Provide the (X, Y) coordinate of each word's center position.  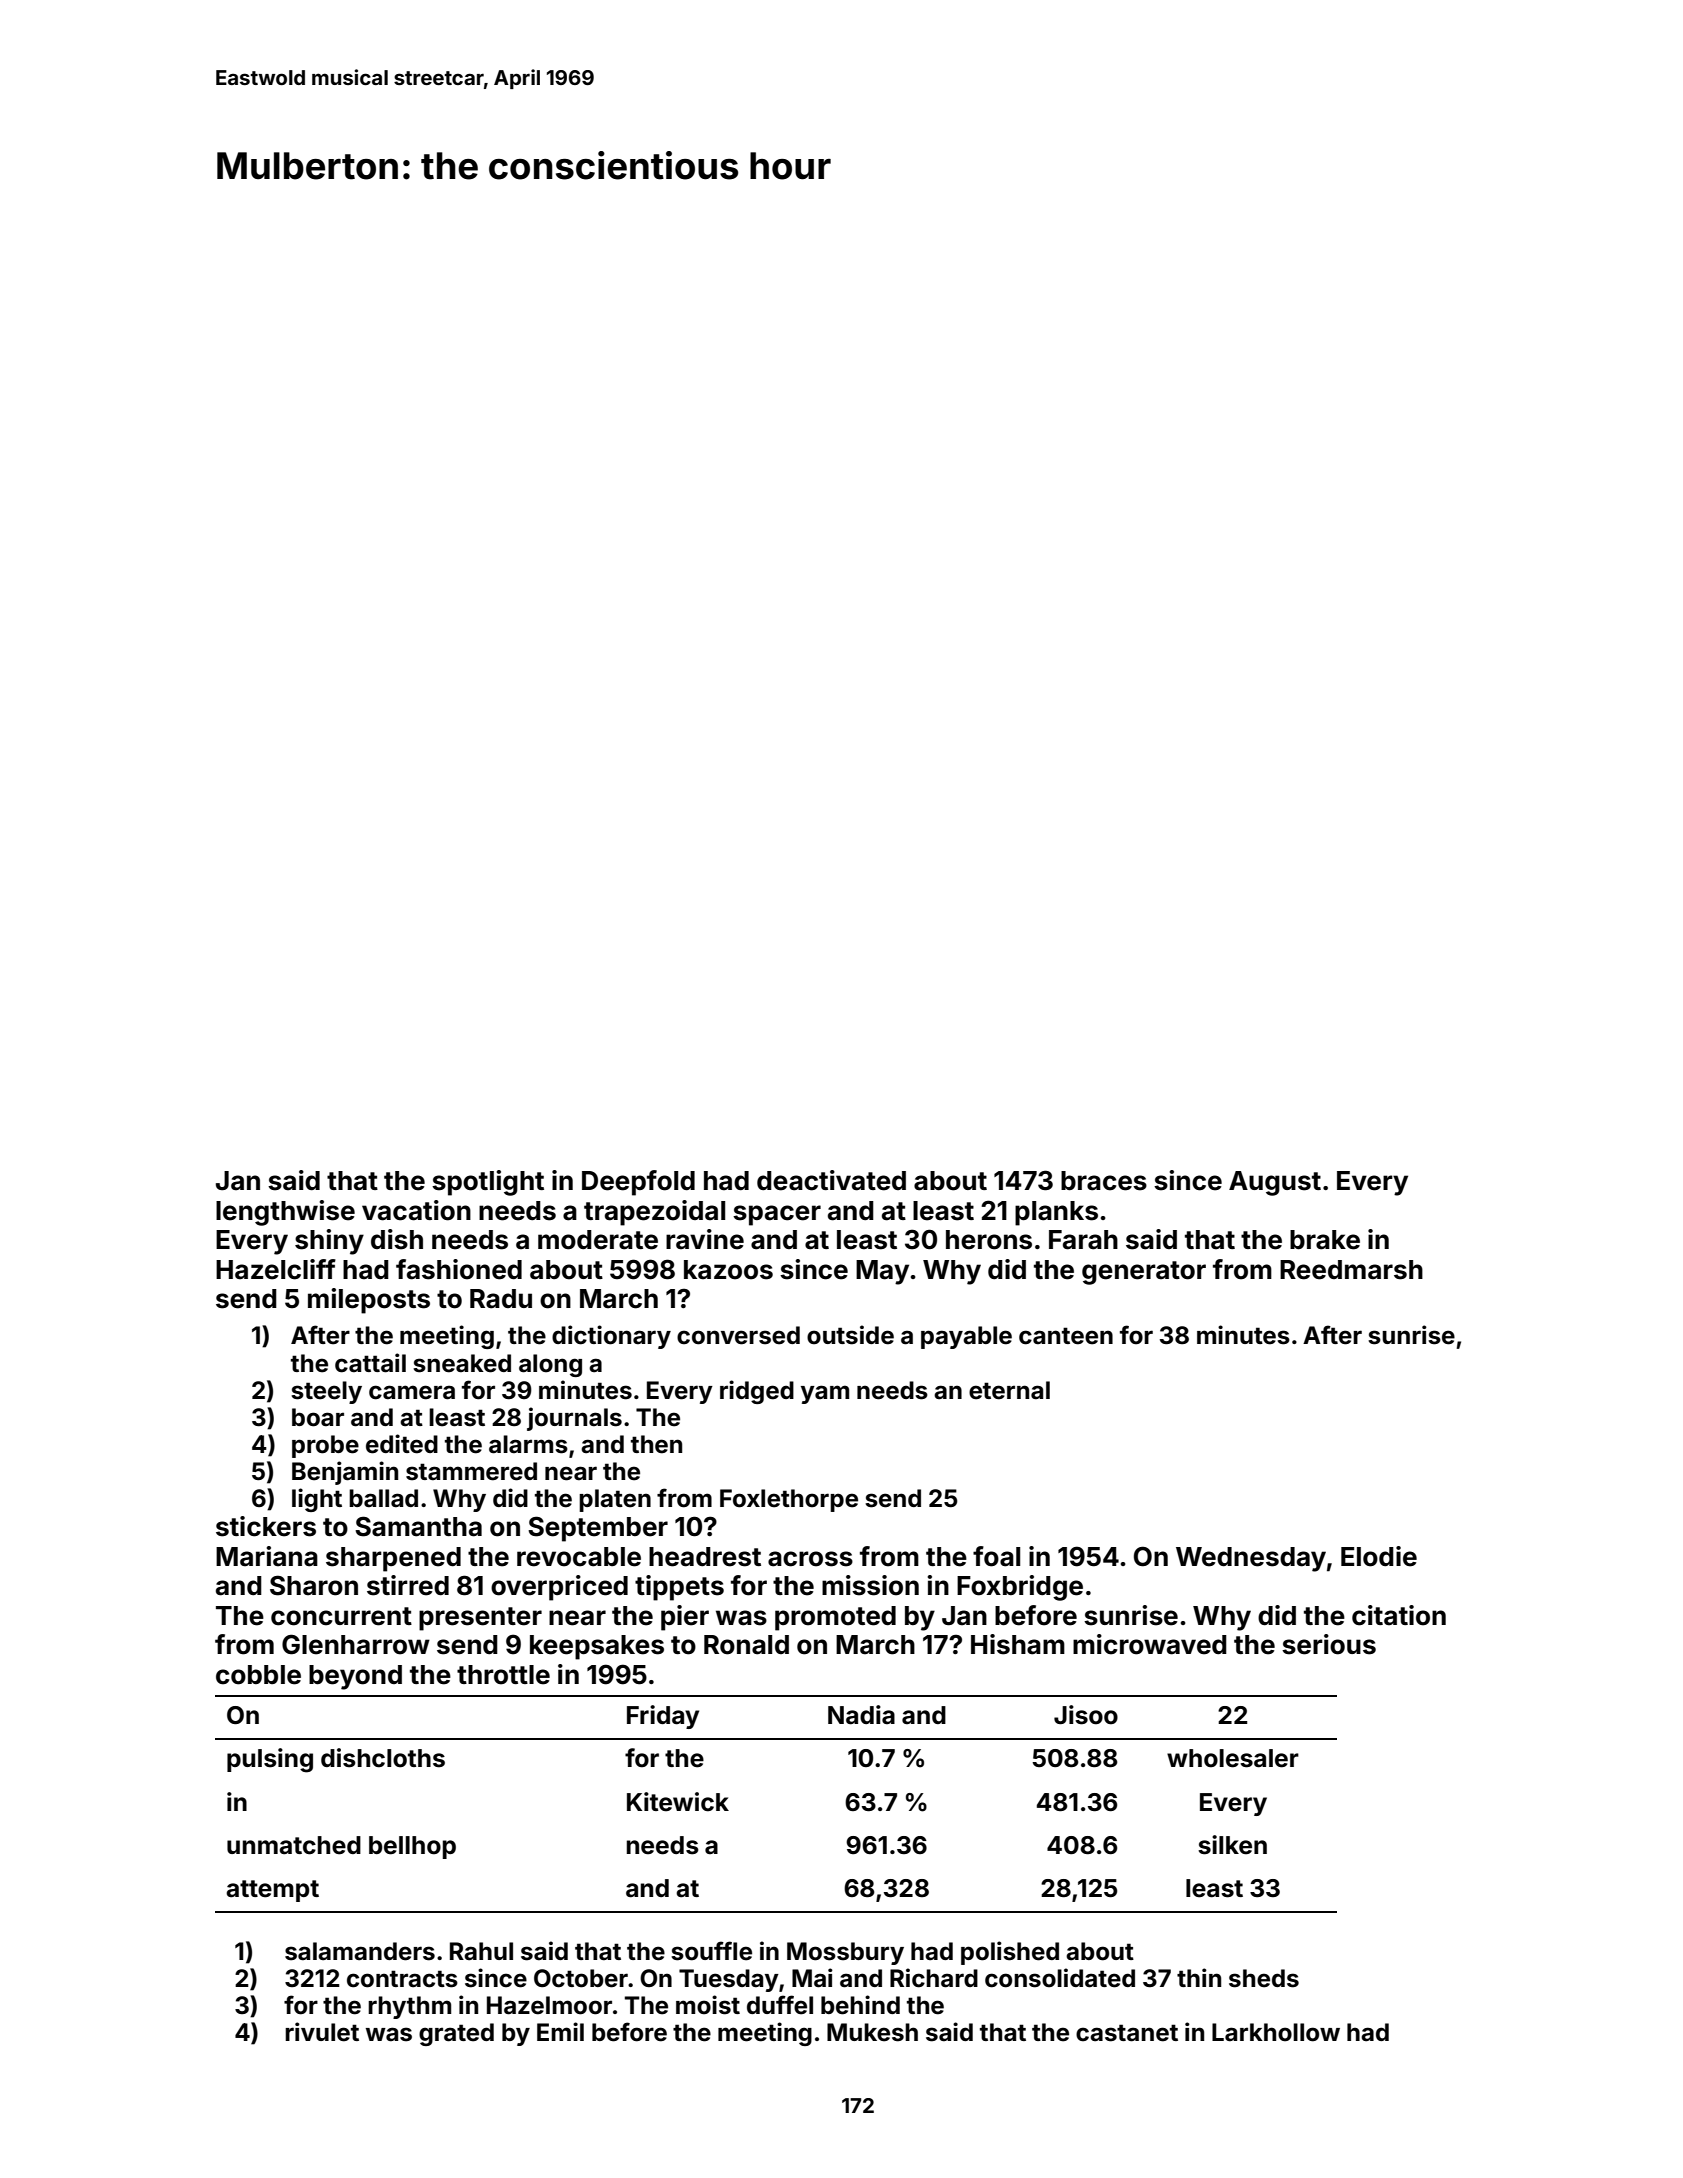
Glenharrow (356, 1644)
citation (1399, 1615)
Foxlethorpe (789, 1500)
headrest (705, 1557)
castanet (1127, 2033)
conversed (738, 1335)
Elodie (1379, 1556)
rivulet (322, 2032)
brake (1325, 1240)
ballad (383, 1498)
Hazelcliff (276, 1269)
